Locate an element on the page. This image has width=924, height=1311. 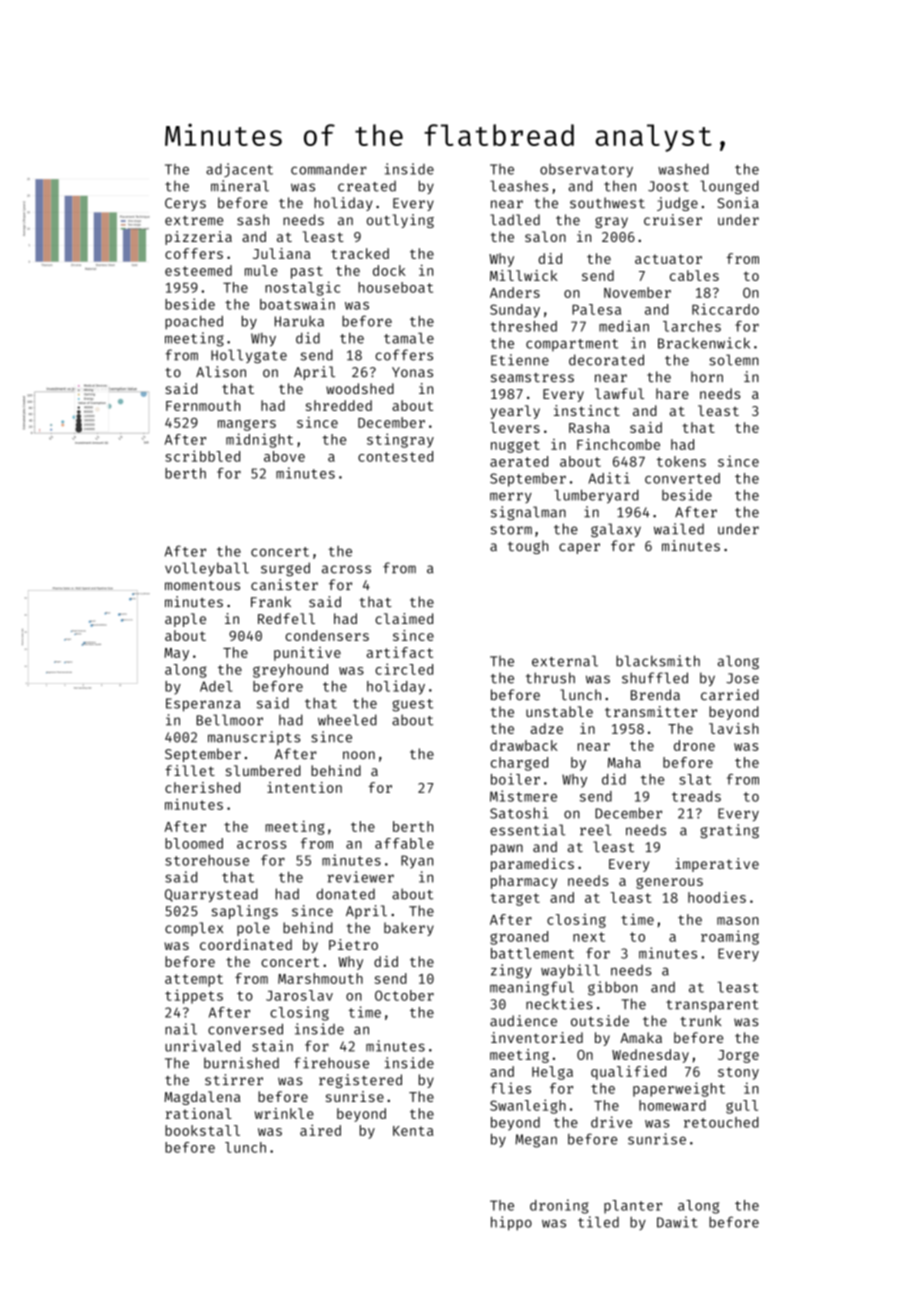
adjacent is located at coordinates (239, 170).
